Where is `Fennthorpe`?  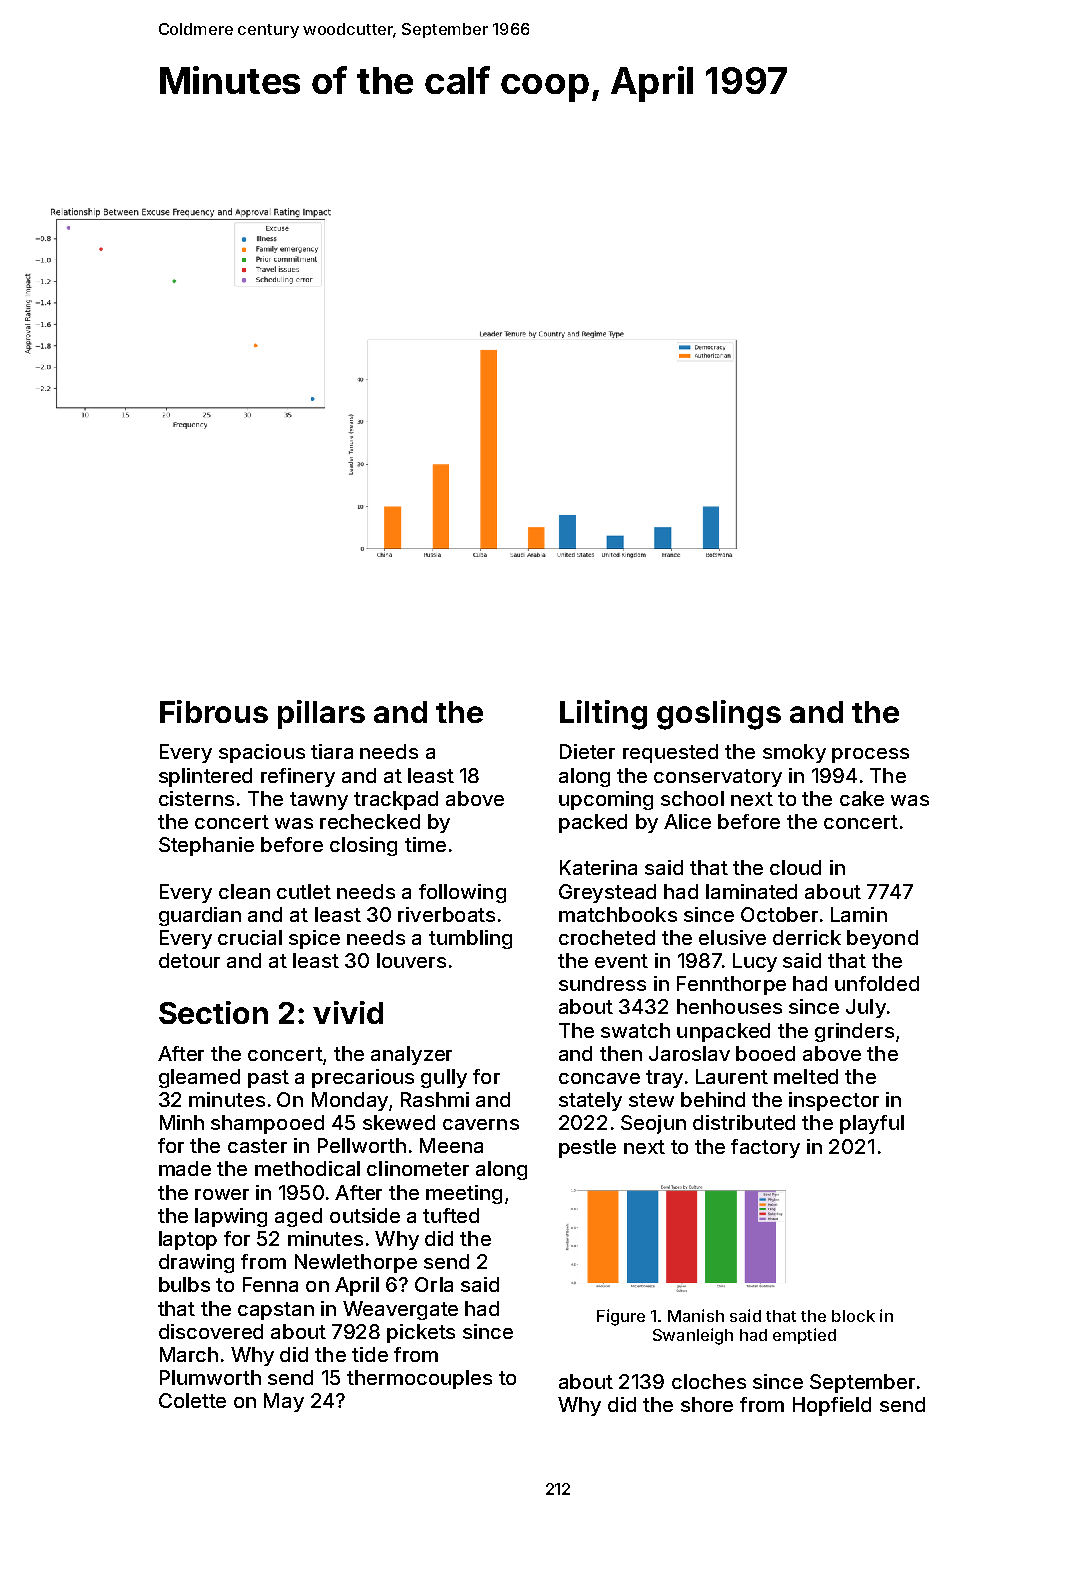 Fennthorpe is located at coordinates (731, 985).
